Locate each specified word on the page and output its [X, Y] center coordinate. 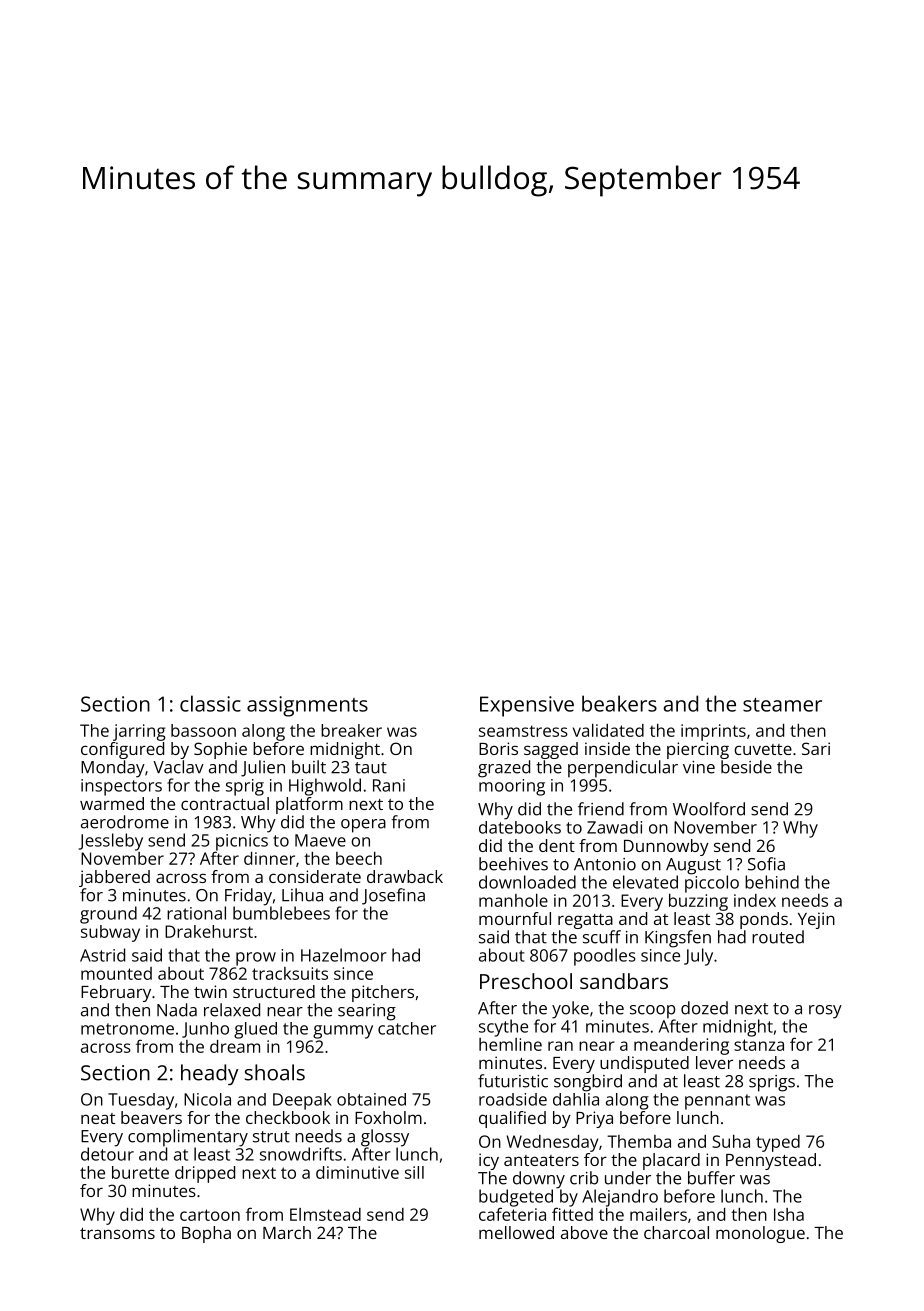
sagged [551, 750]
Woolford [709, 809]
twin [210, 991]
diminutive [357, 1172]
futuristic [513, 1081]
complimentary [188, 1138]
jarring [139, 732]
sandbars [624, 981]
